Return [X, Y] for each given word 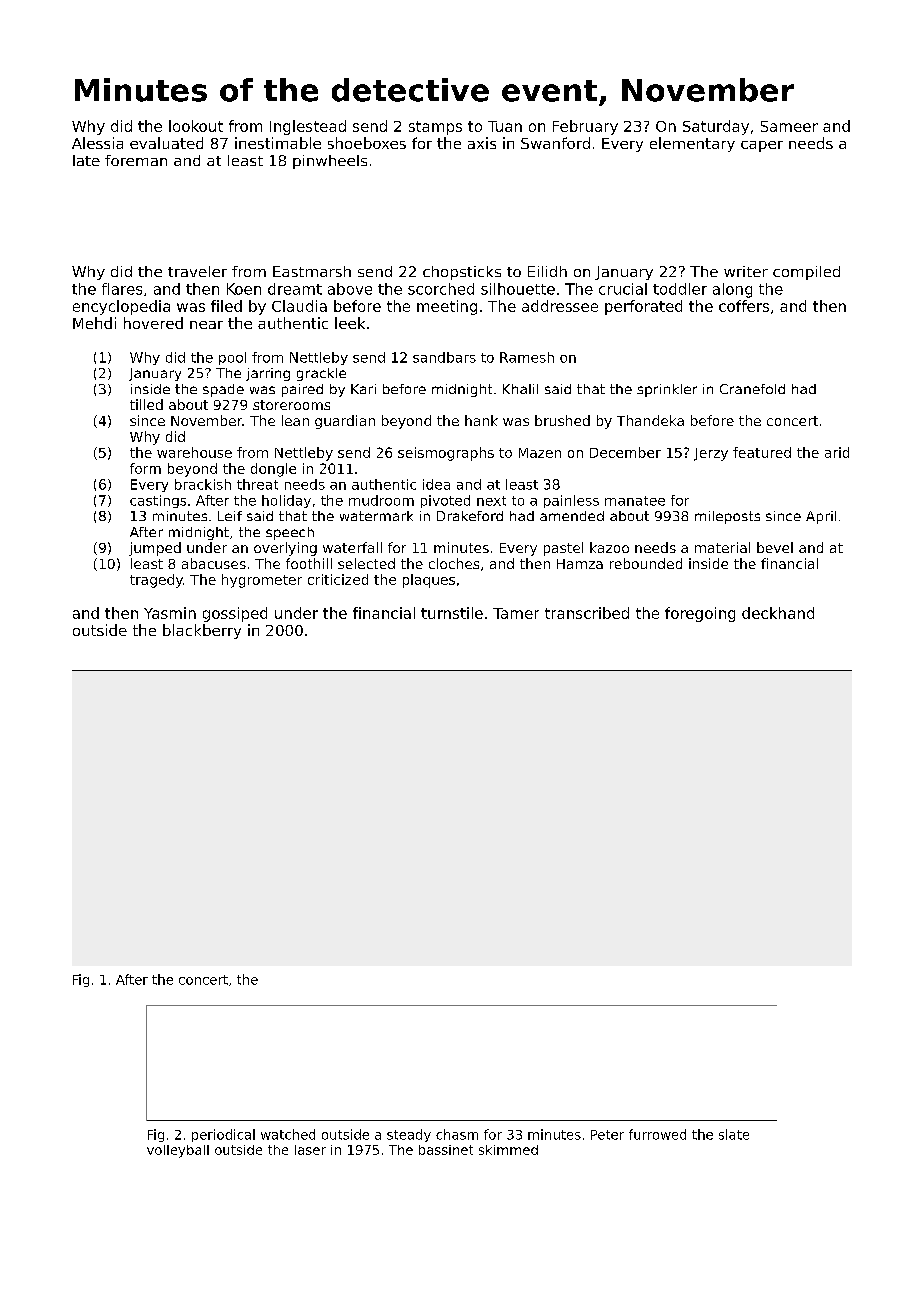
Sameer [789, 126]
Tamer [516, 613]
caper [762, 146]
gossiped [235, 614]
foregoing [700, 614]
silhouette [518, 289]
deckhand [778, 613]
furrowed [657, 1134]
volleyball [178, 1151]
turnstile [452, 613]
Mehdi [94, 323]
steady [409, 1135]
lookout [196, 126]
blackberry [202, 631]
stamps [435, 128]
